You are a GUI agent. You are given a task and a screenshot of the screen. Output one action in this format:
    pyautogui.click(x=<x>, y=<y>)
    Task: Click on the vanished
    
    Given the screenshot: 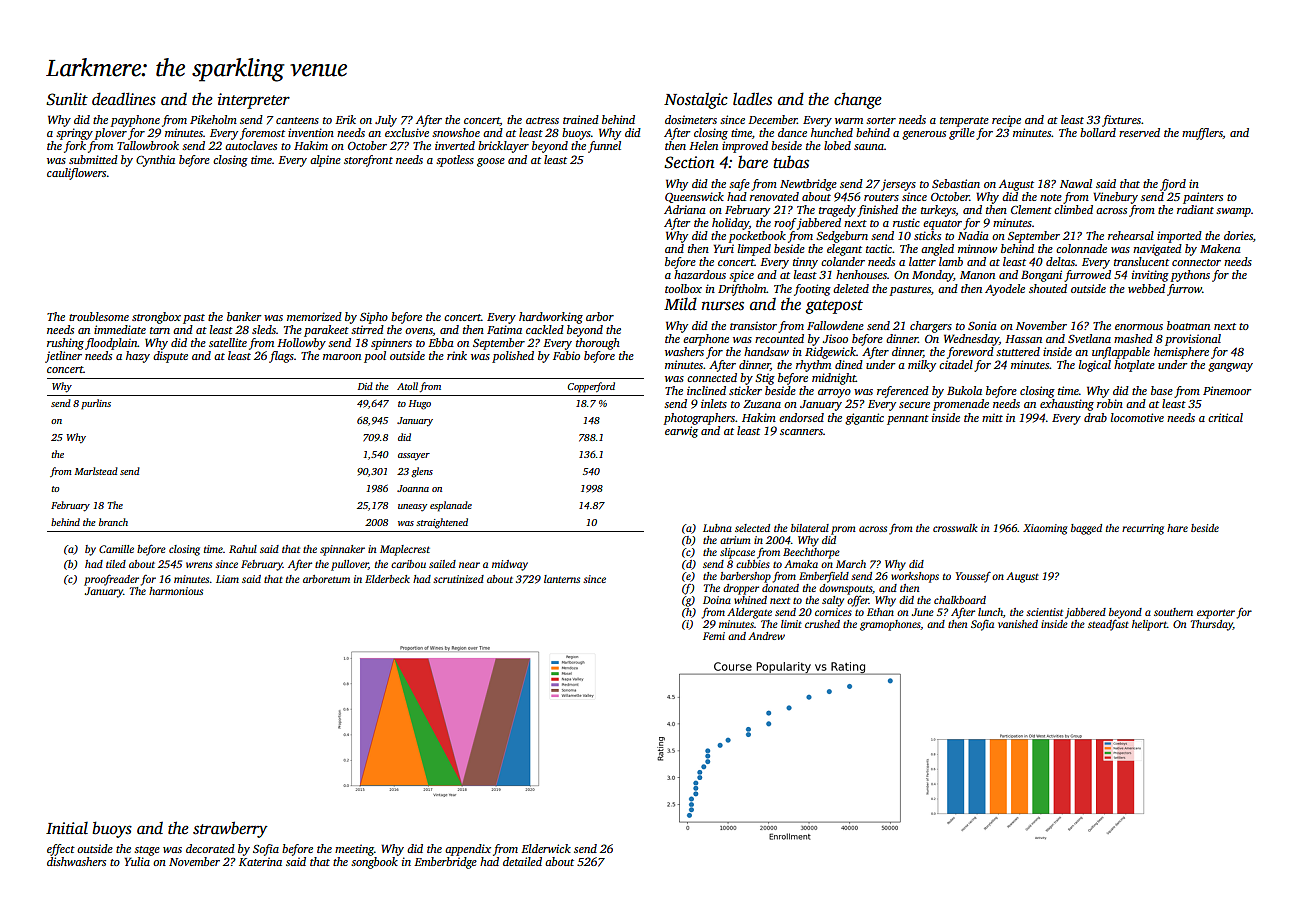 What is the action you would take?
    pyautogui.click(x=1018, y=624)
